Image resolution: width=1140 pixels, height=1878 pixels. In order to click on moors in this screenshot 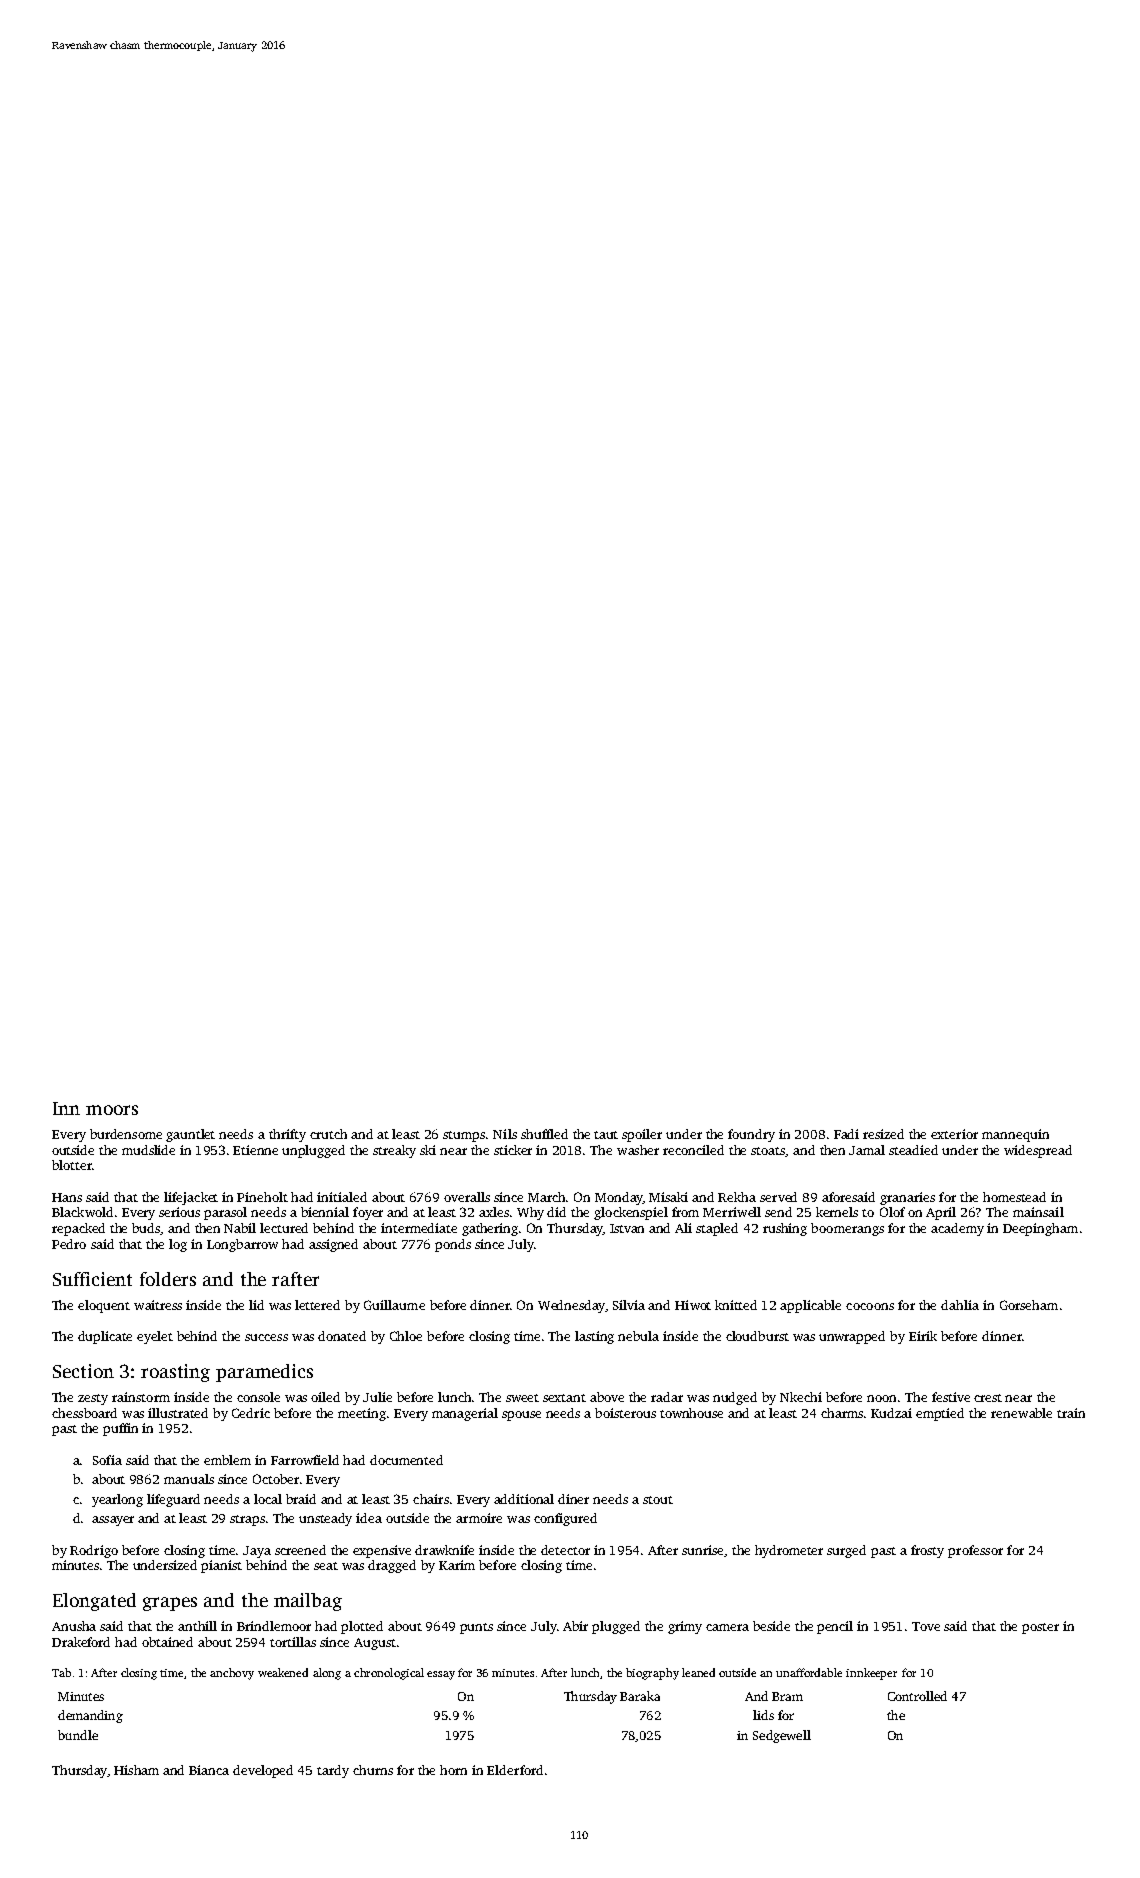, I will do `click(112, 1110)`.
